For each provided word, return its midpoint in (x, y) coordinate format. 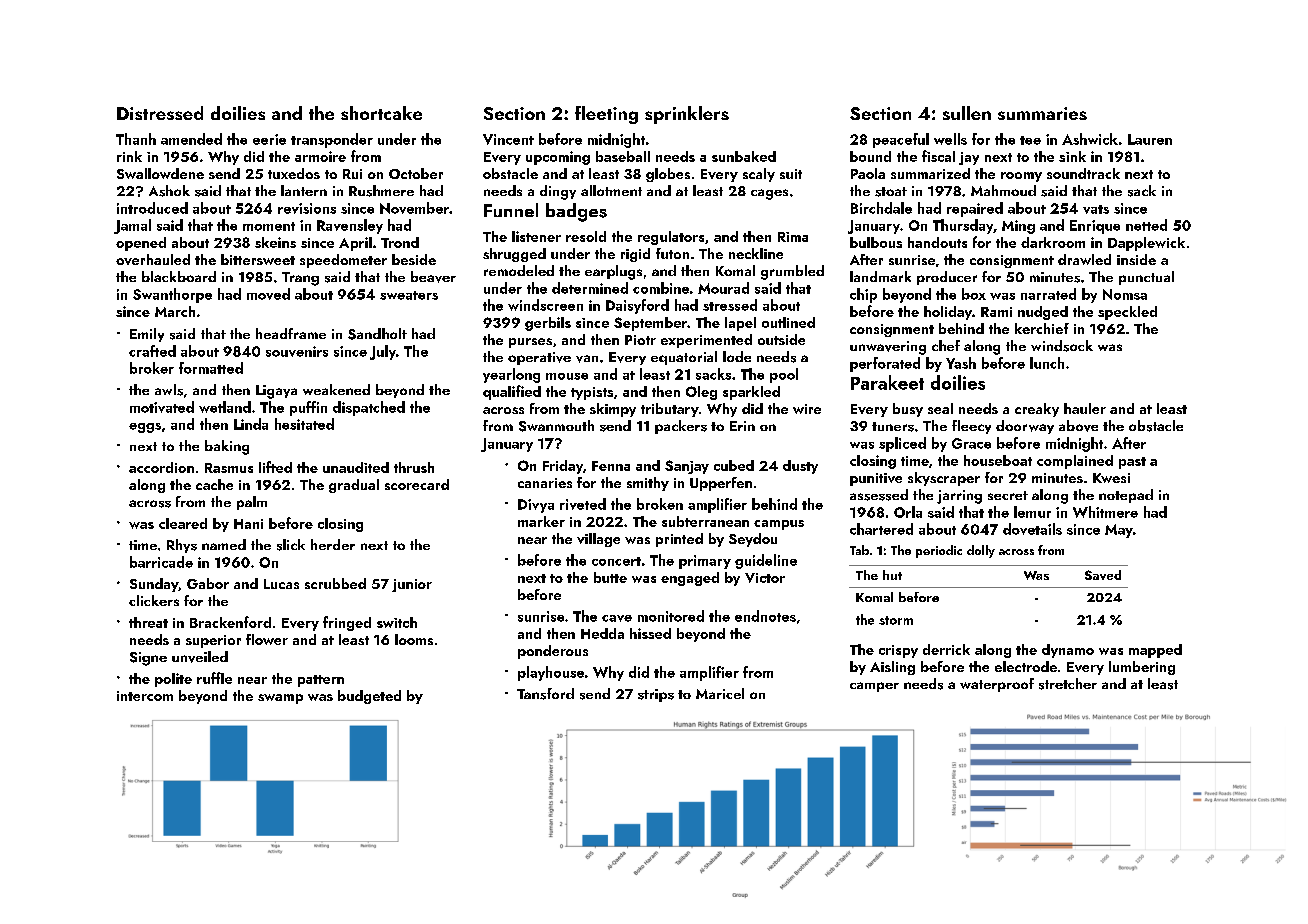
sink (1072, 156)
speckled (1127, 313)
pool (784, 375)
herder (333, 544)
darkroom (1053, 242)
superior (213, 641)
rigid (635, 255)
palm (252, 503)
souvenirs (297, 351)
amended (191, 139)
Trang (300, 279)
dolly (981, 551)
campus (779, 525)
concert (616, 561)
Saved (1103, 575)
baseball (623, 156)
